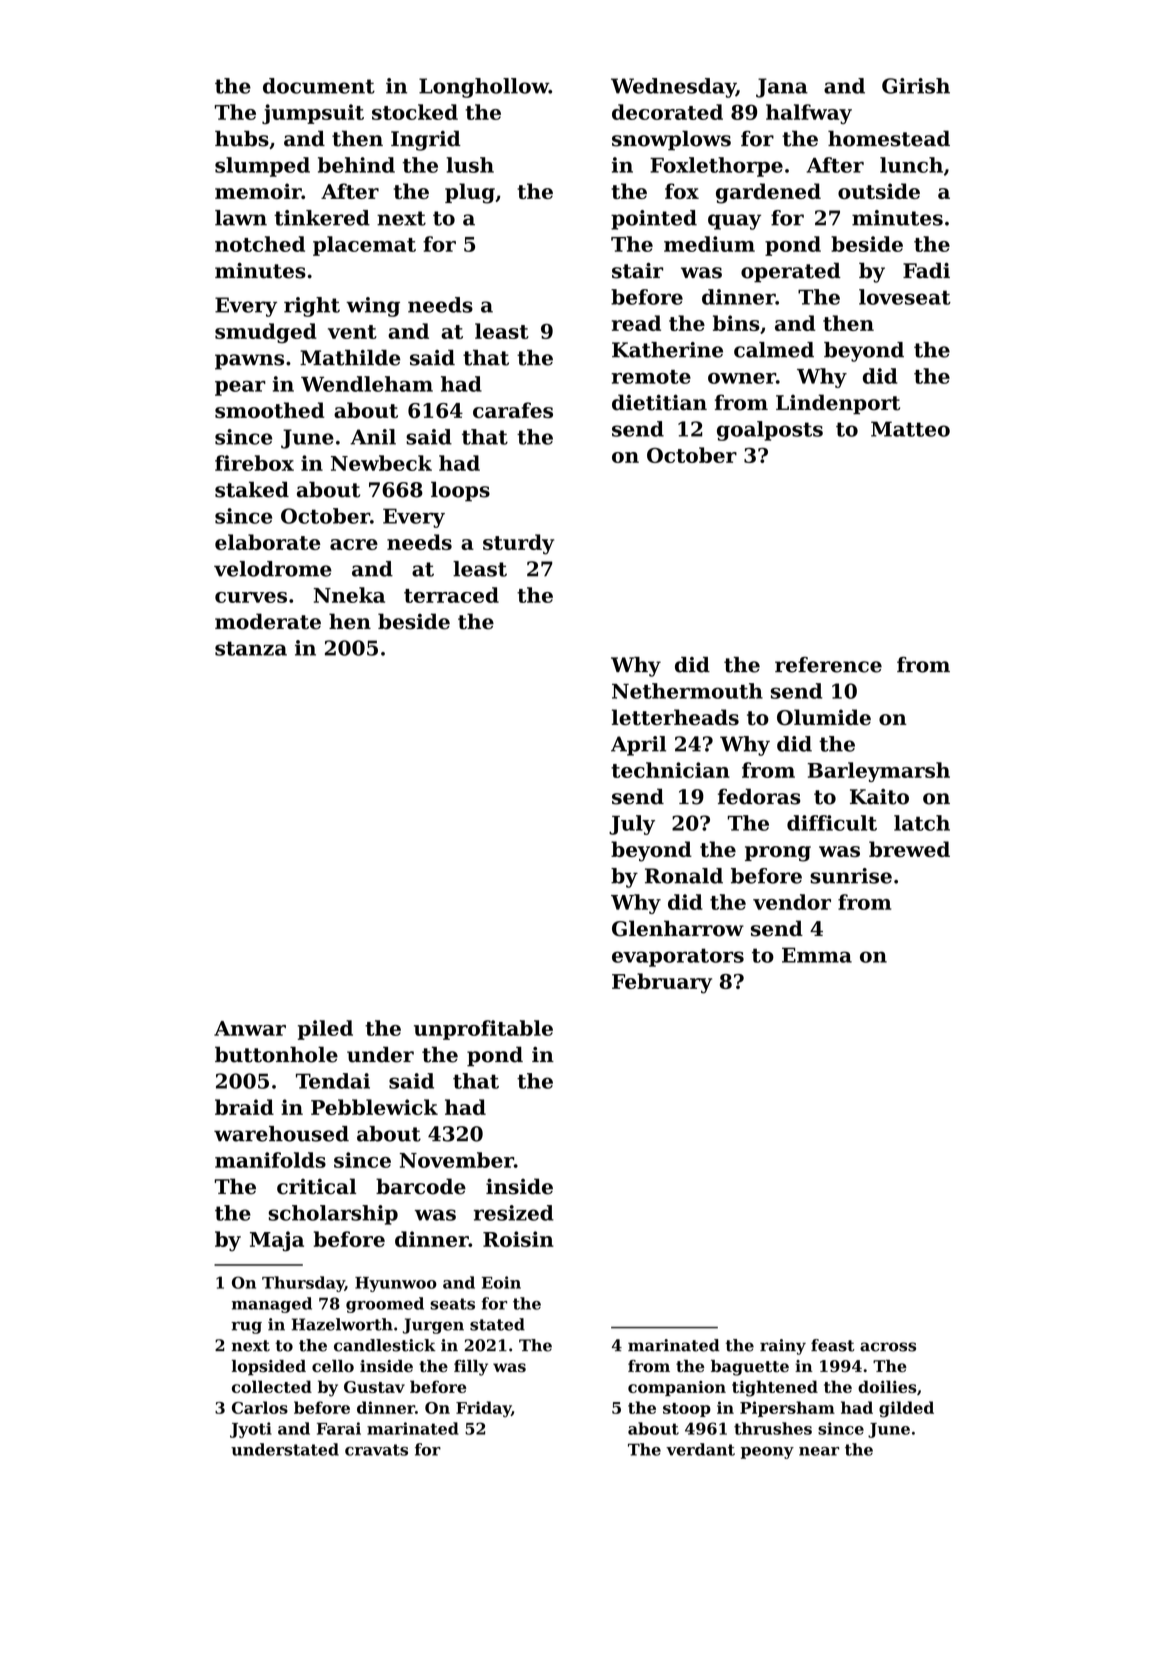  What do you see at coordinates (632, 825) in the screenshot?
I see `July` at bounding box center [632, 825].
